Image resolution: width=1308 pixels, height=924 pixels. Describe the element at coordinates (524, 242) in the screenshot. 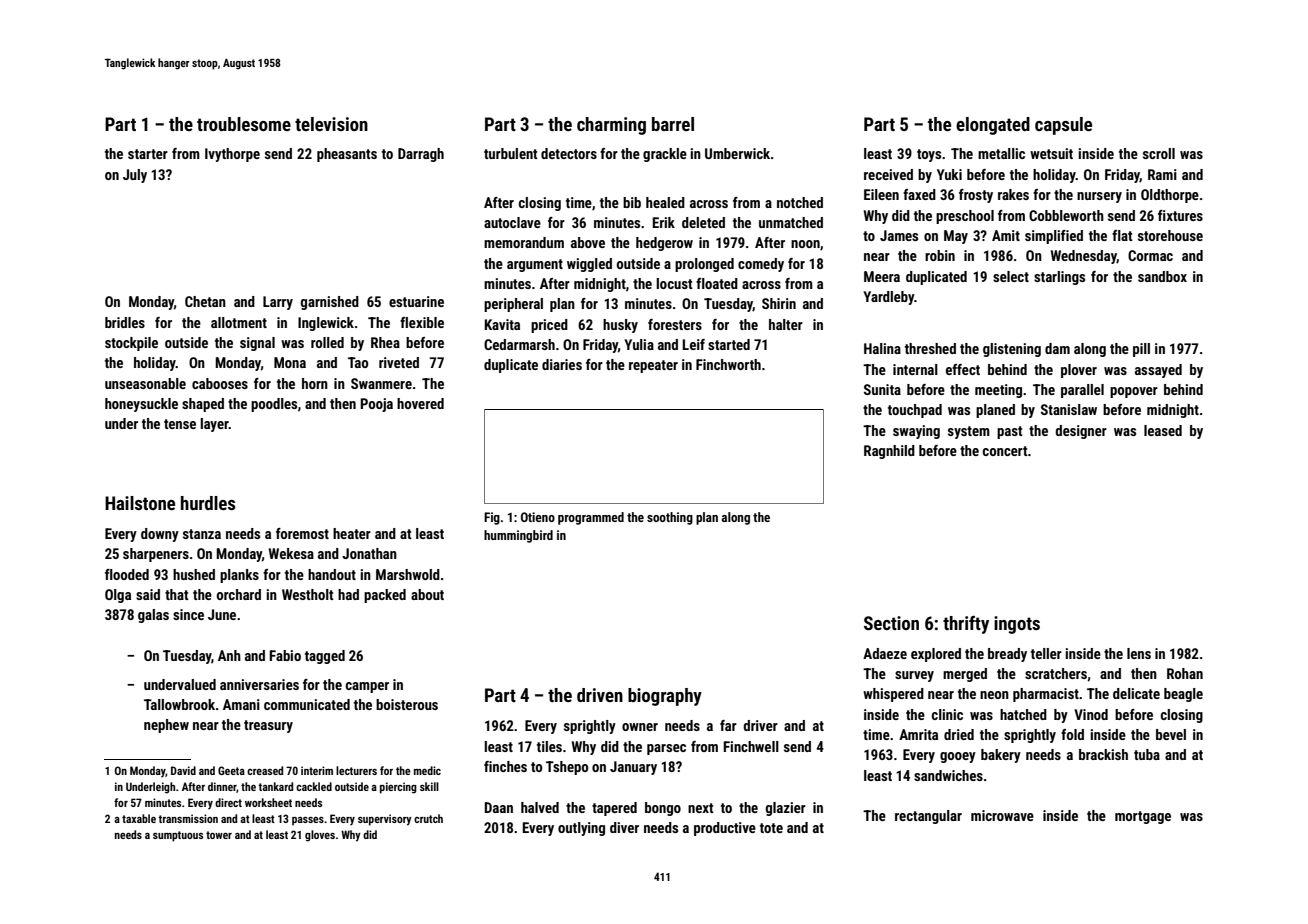

I see `memorandum` at that location.
